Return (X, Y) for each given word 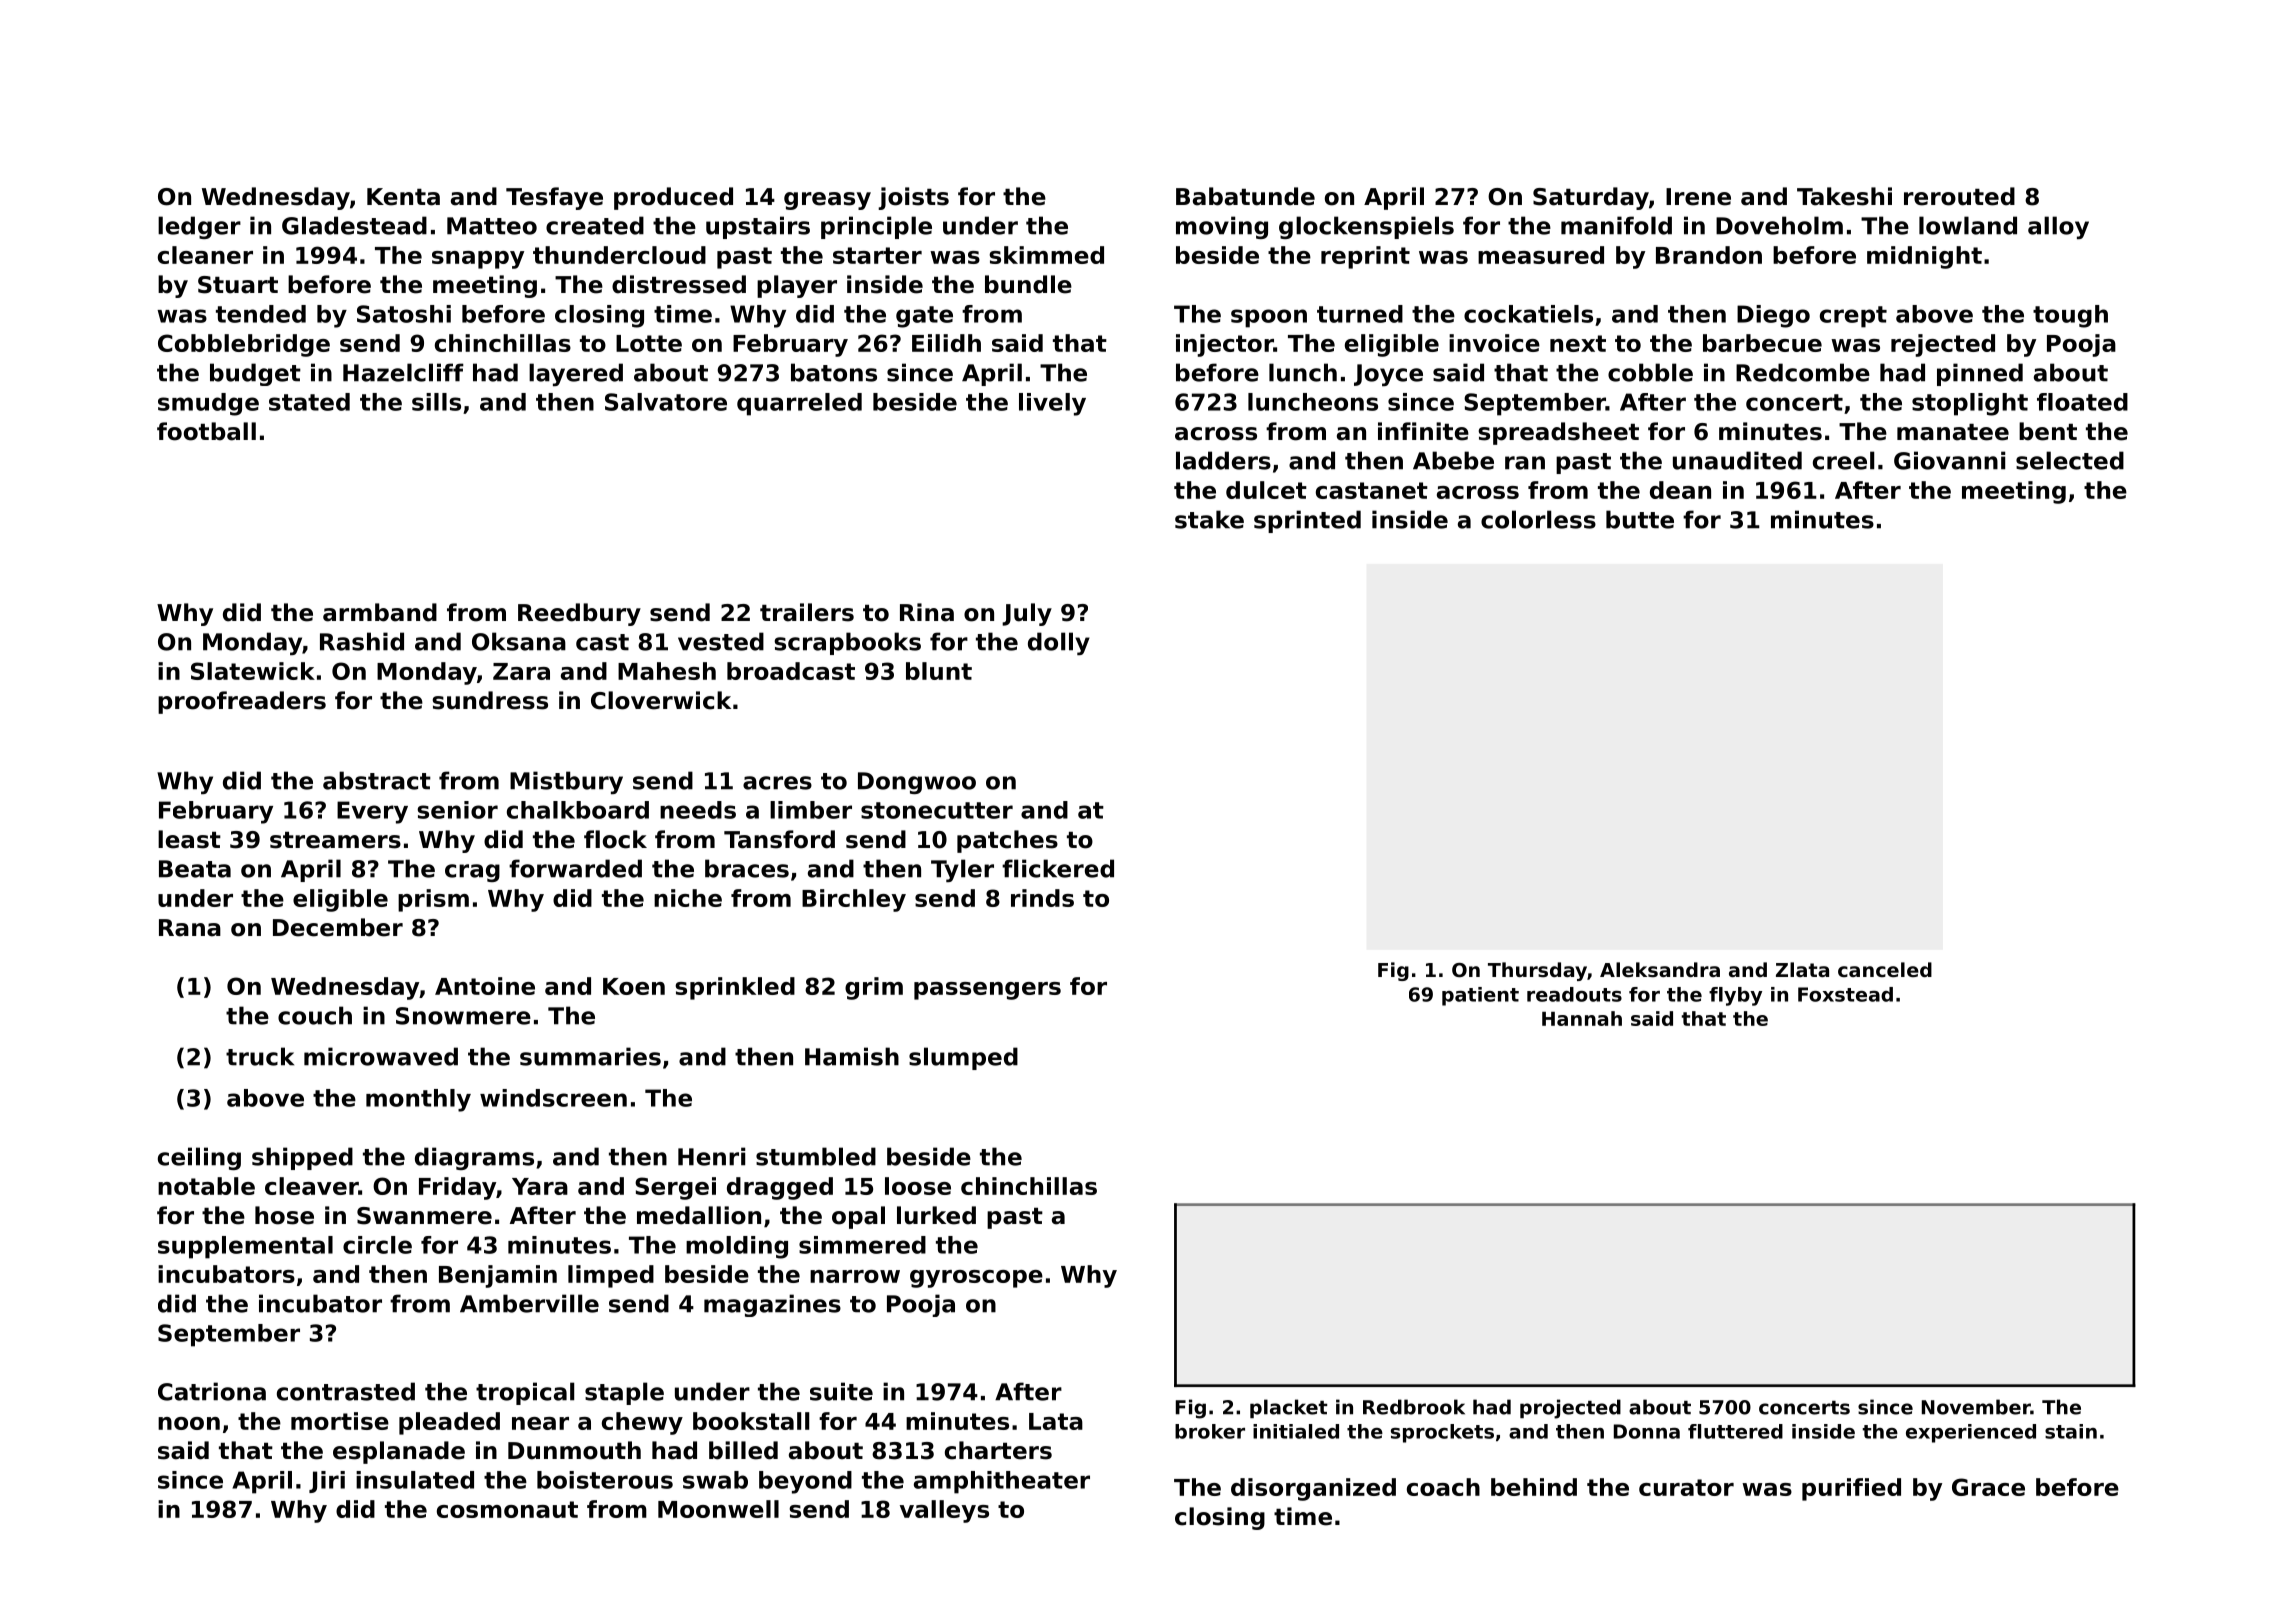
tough (2070, 316)
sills (436, 402)
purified (1851, 1489)
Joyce (1388, 375)
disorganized (1313, 1489)
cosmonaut (507, 1509)
